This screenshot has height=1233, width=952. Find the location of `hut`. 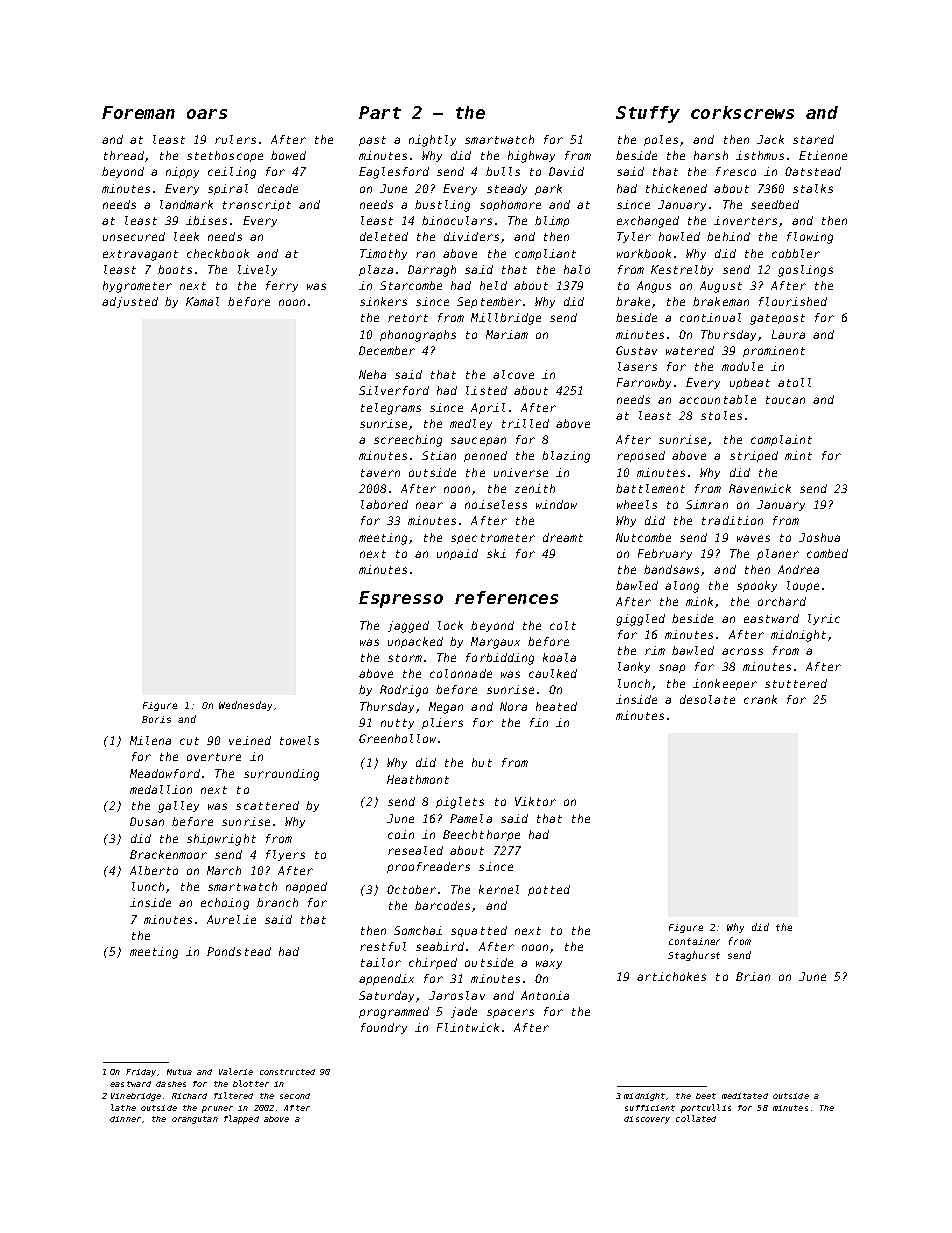

hut is located at coordinates (482, 762).
